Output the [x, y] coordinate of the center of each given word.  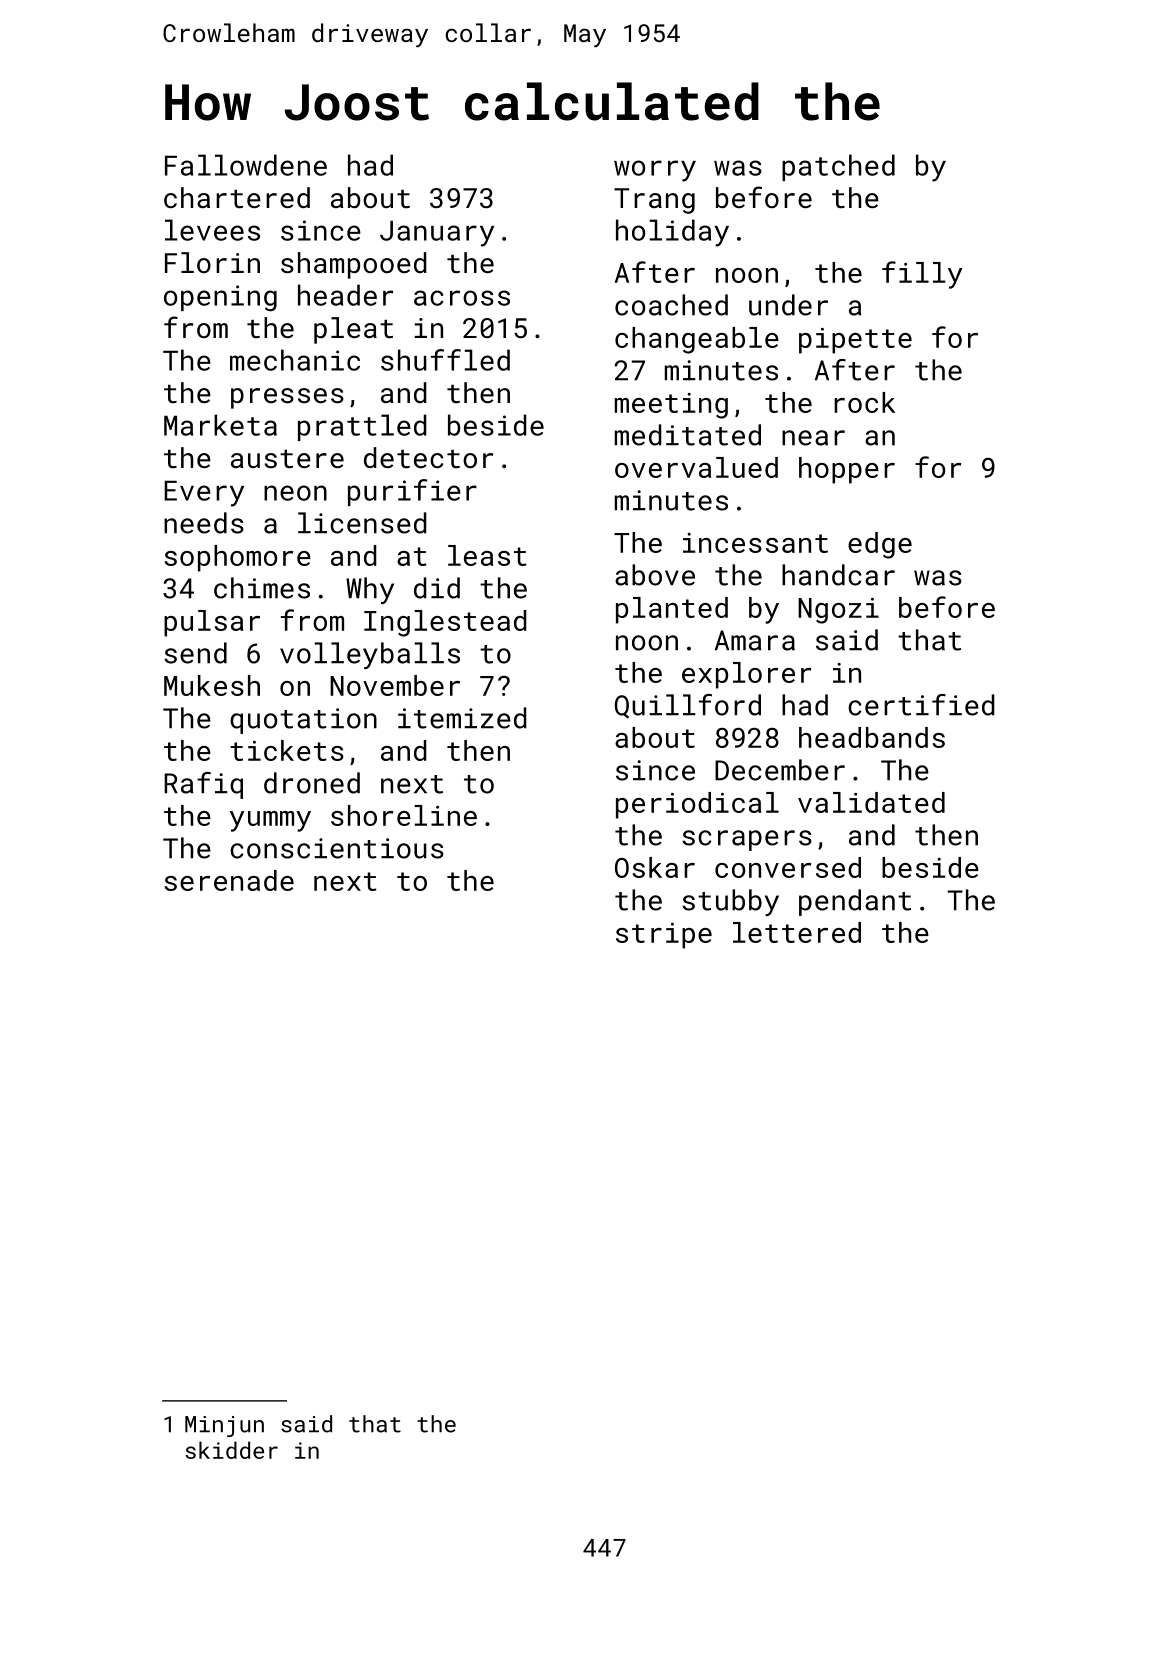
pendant [855, 902]
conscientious [337, 848]
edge [880, 545]
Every [204, 494]
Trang [654, 201]
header [345, 295]
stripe [664, 936]
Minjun [224, 1426]
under [788, 305]
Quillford [688, 706]
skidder [232, 1450]
